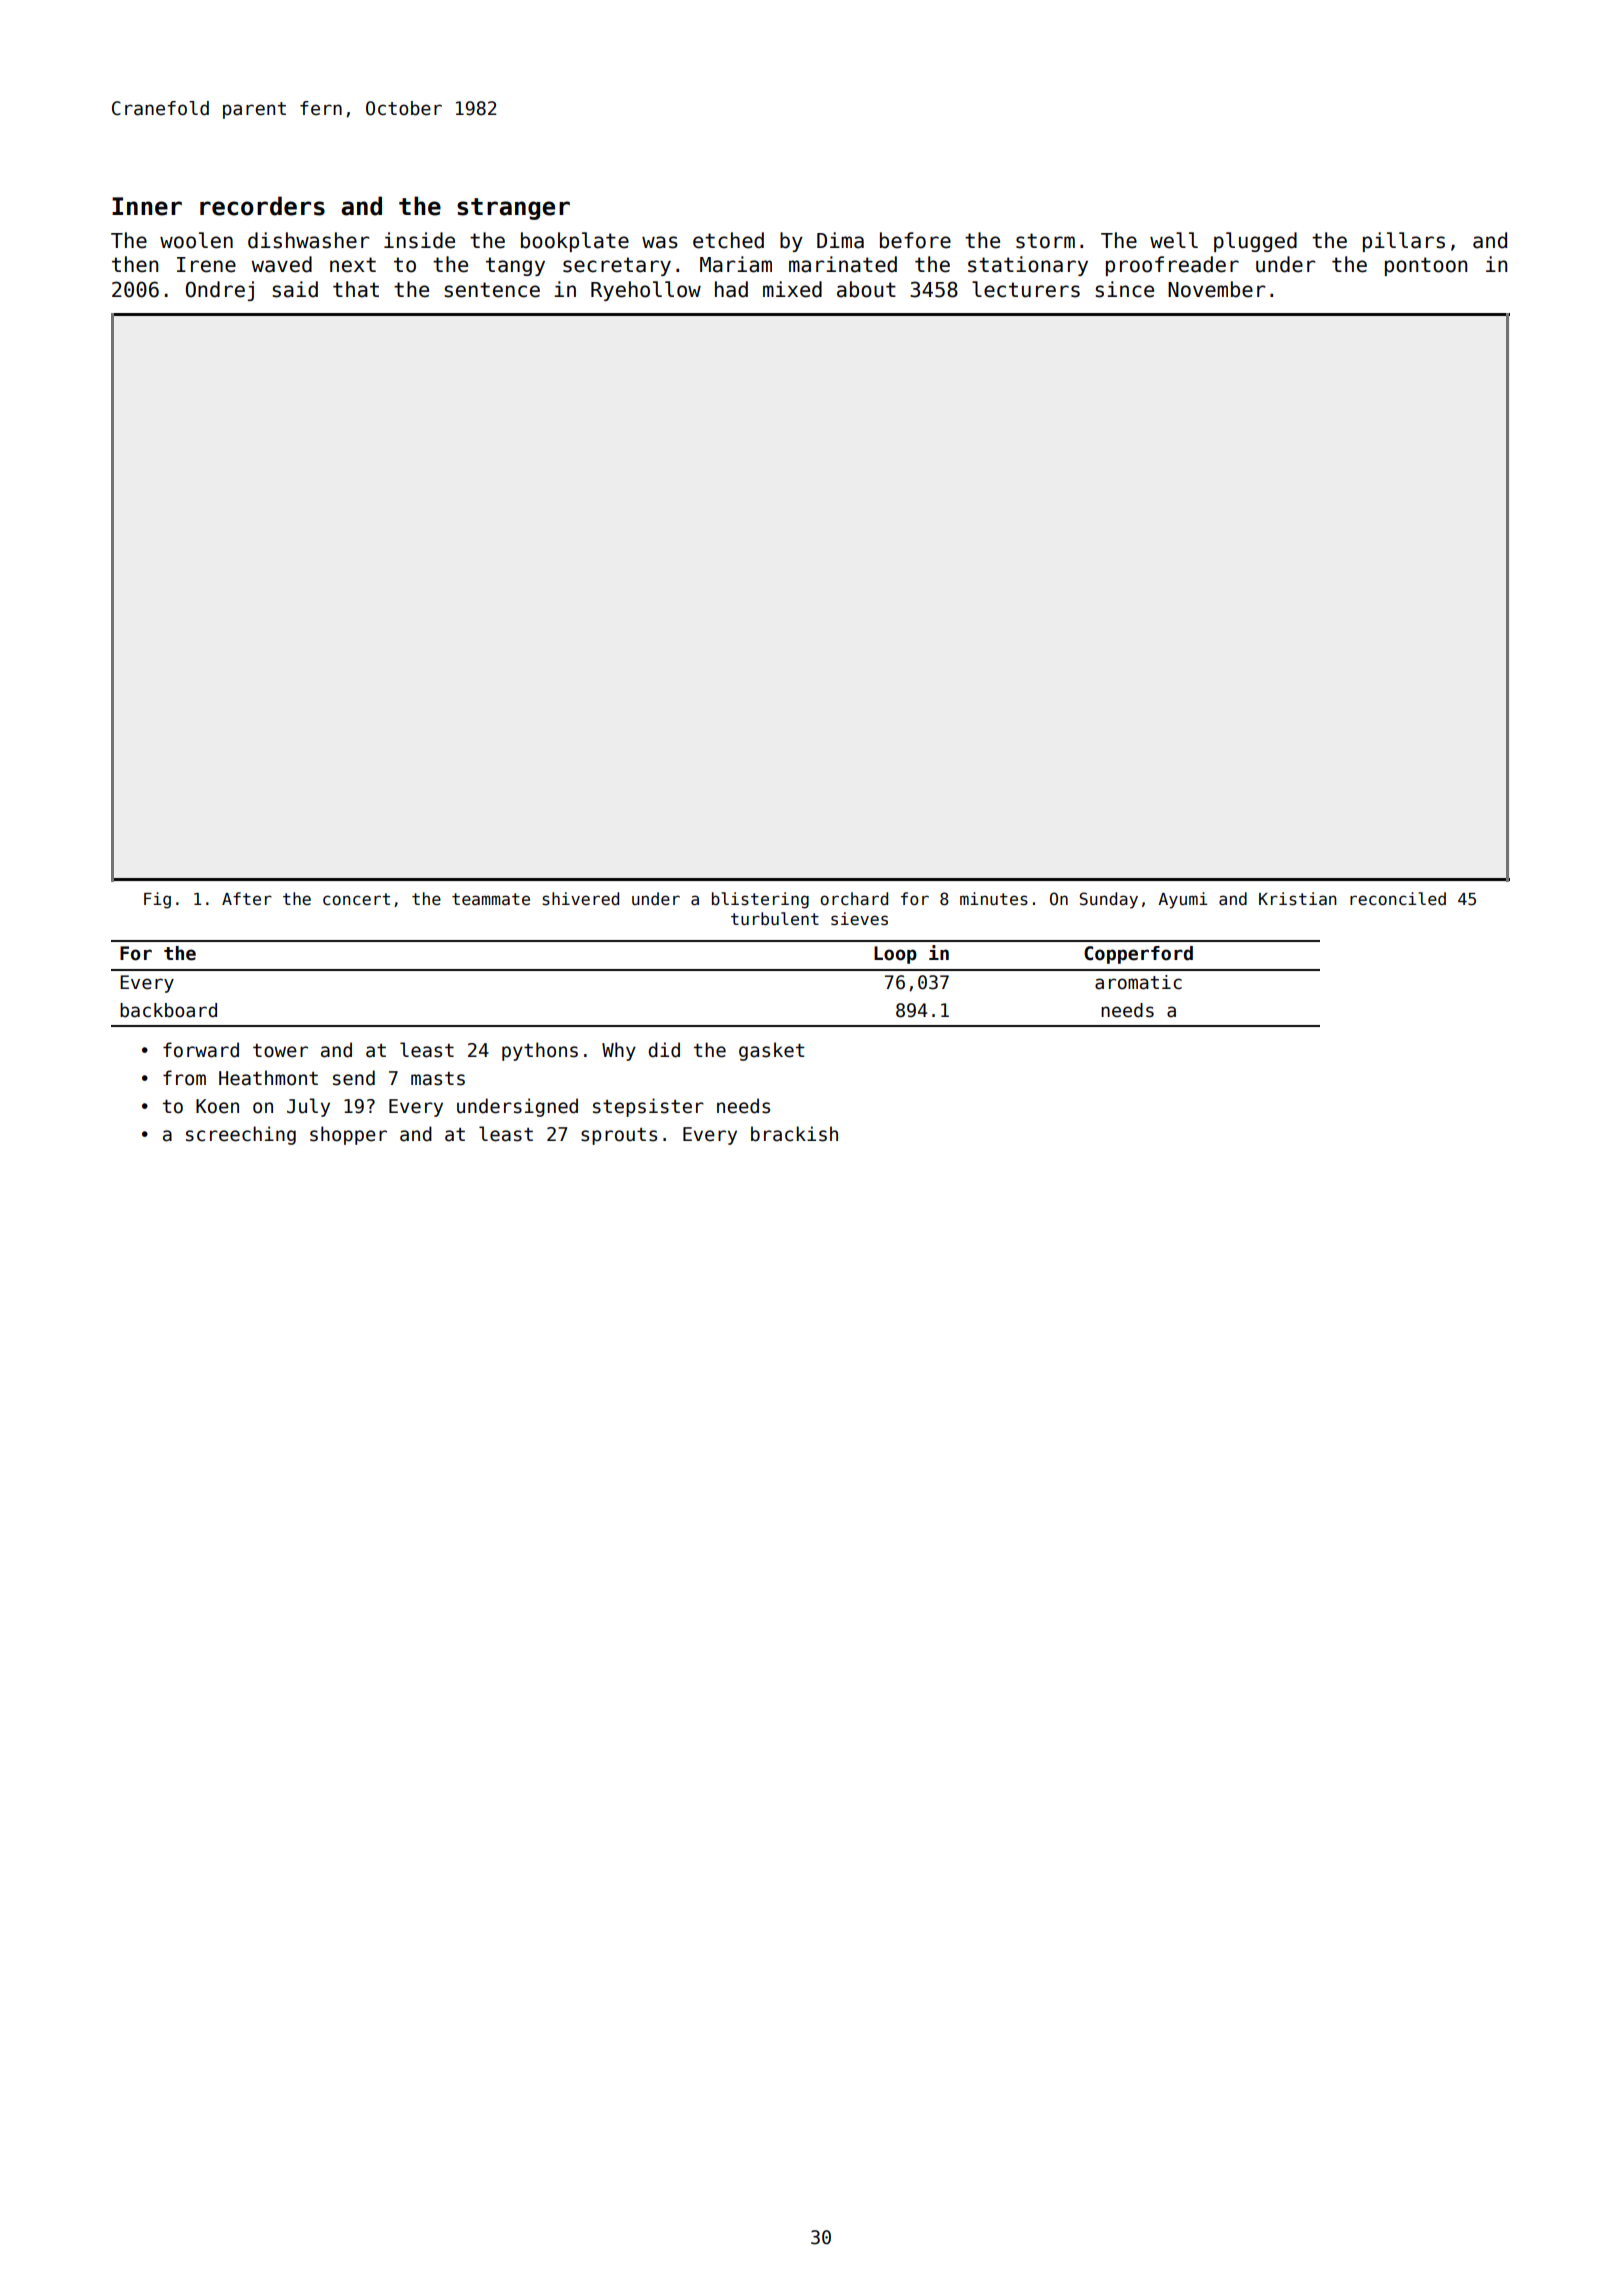 Image resolution: width=1620 pixels, height=2292 pixels. Describe the element at coordinates (728, 240) in the page. I see `etched` at that location.
